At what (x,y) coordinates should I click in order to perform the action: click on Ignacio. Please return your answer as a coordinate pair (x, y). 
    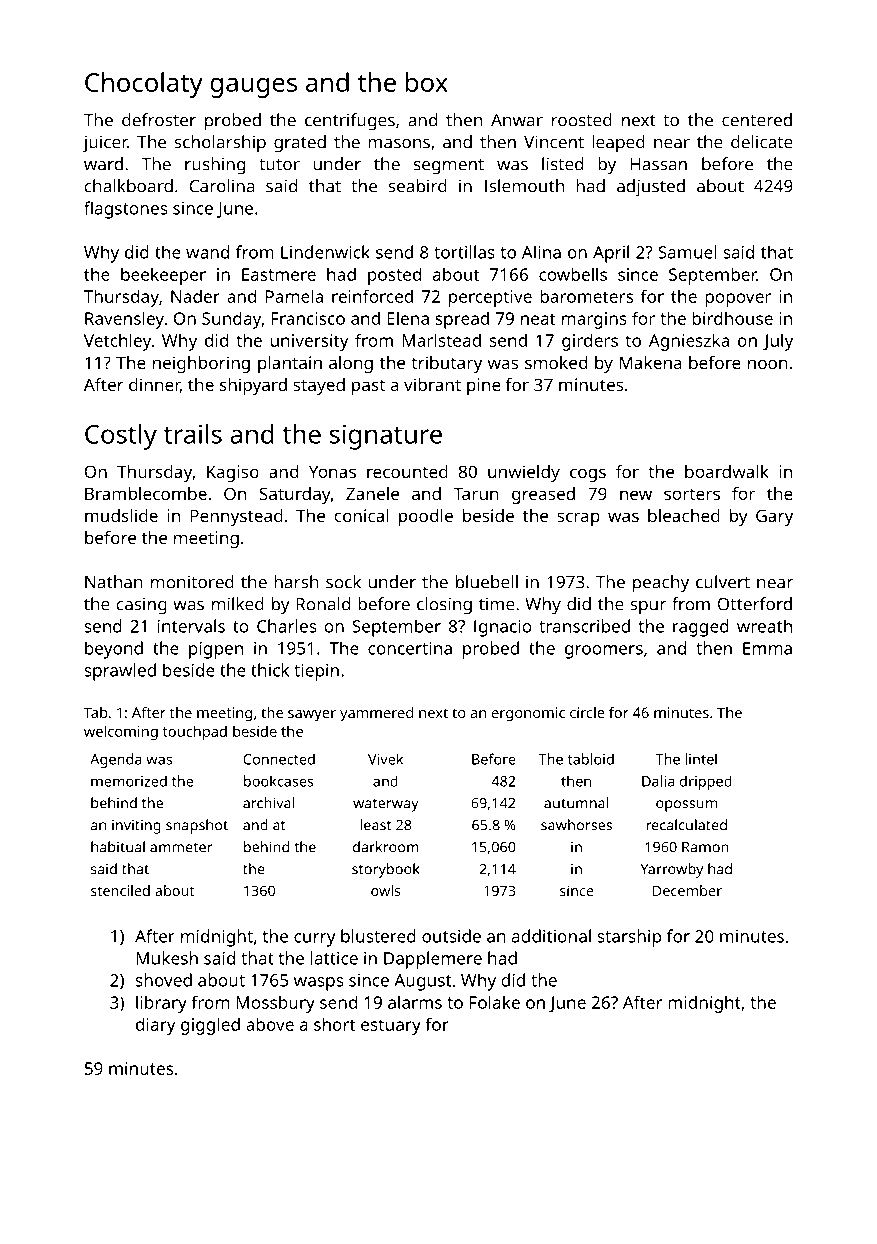
    Looking at the image, I should click on (502, 628).
